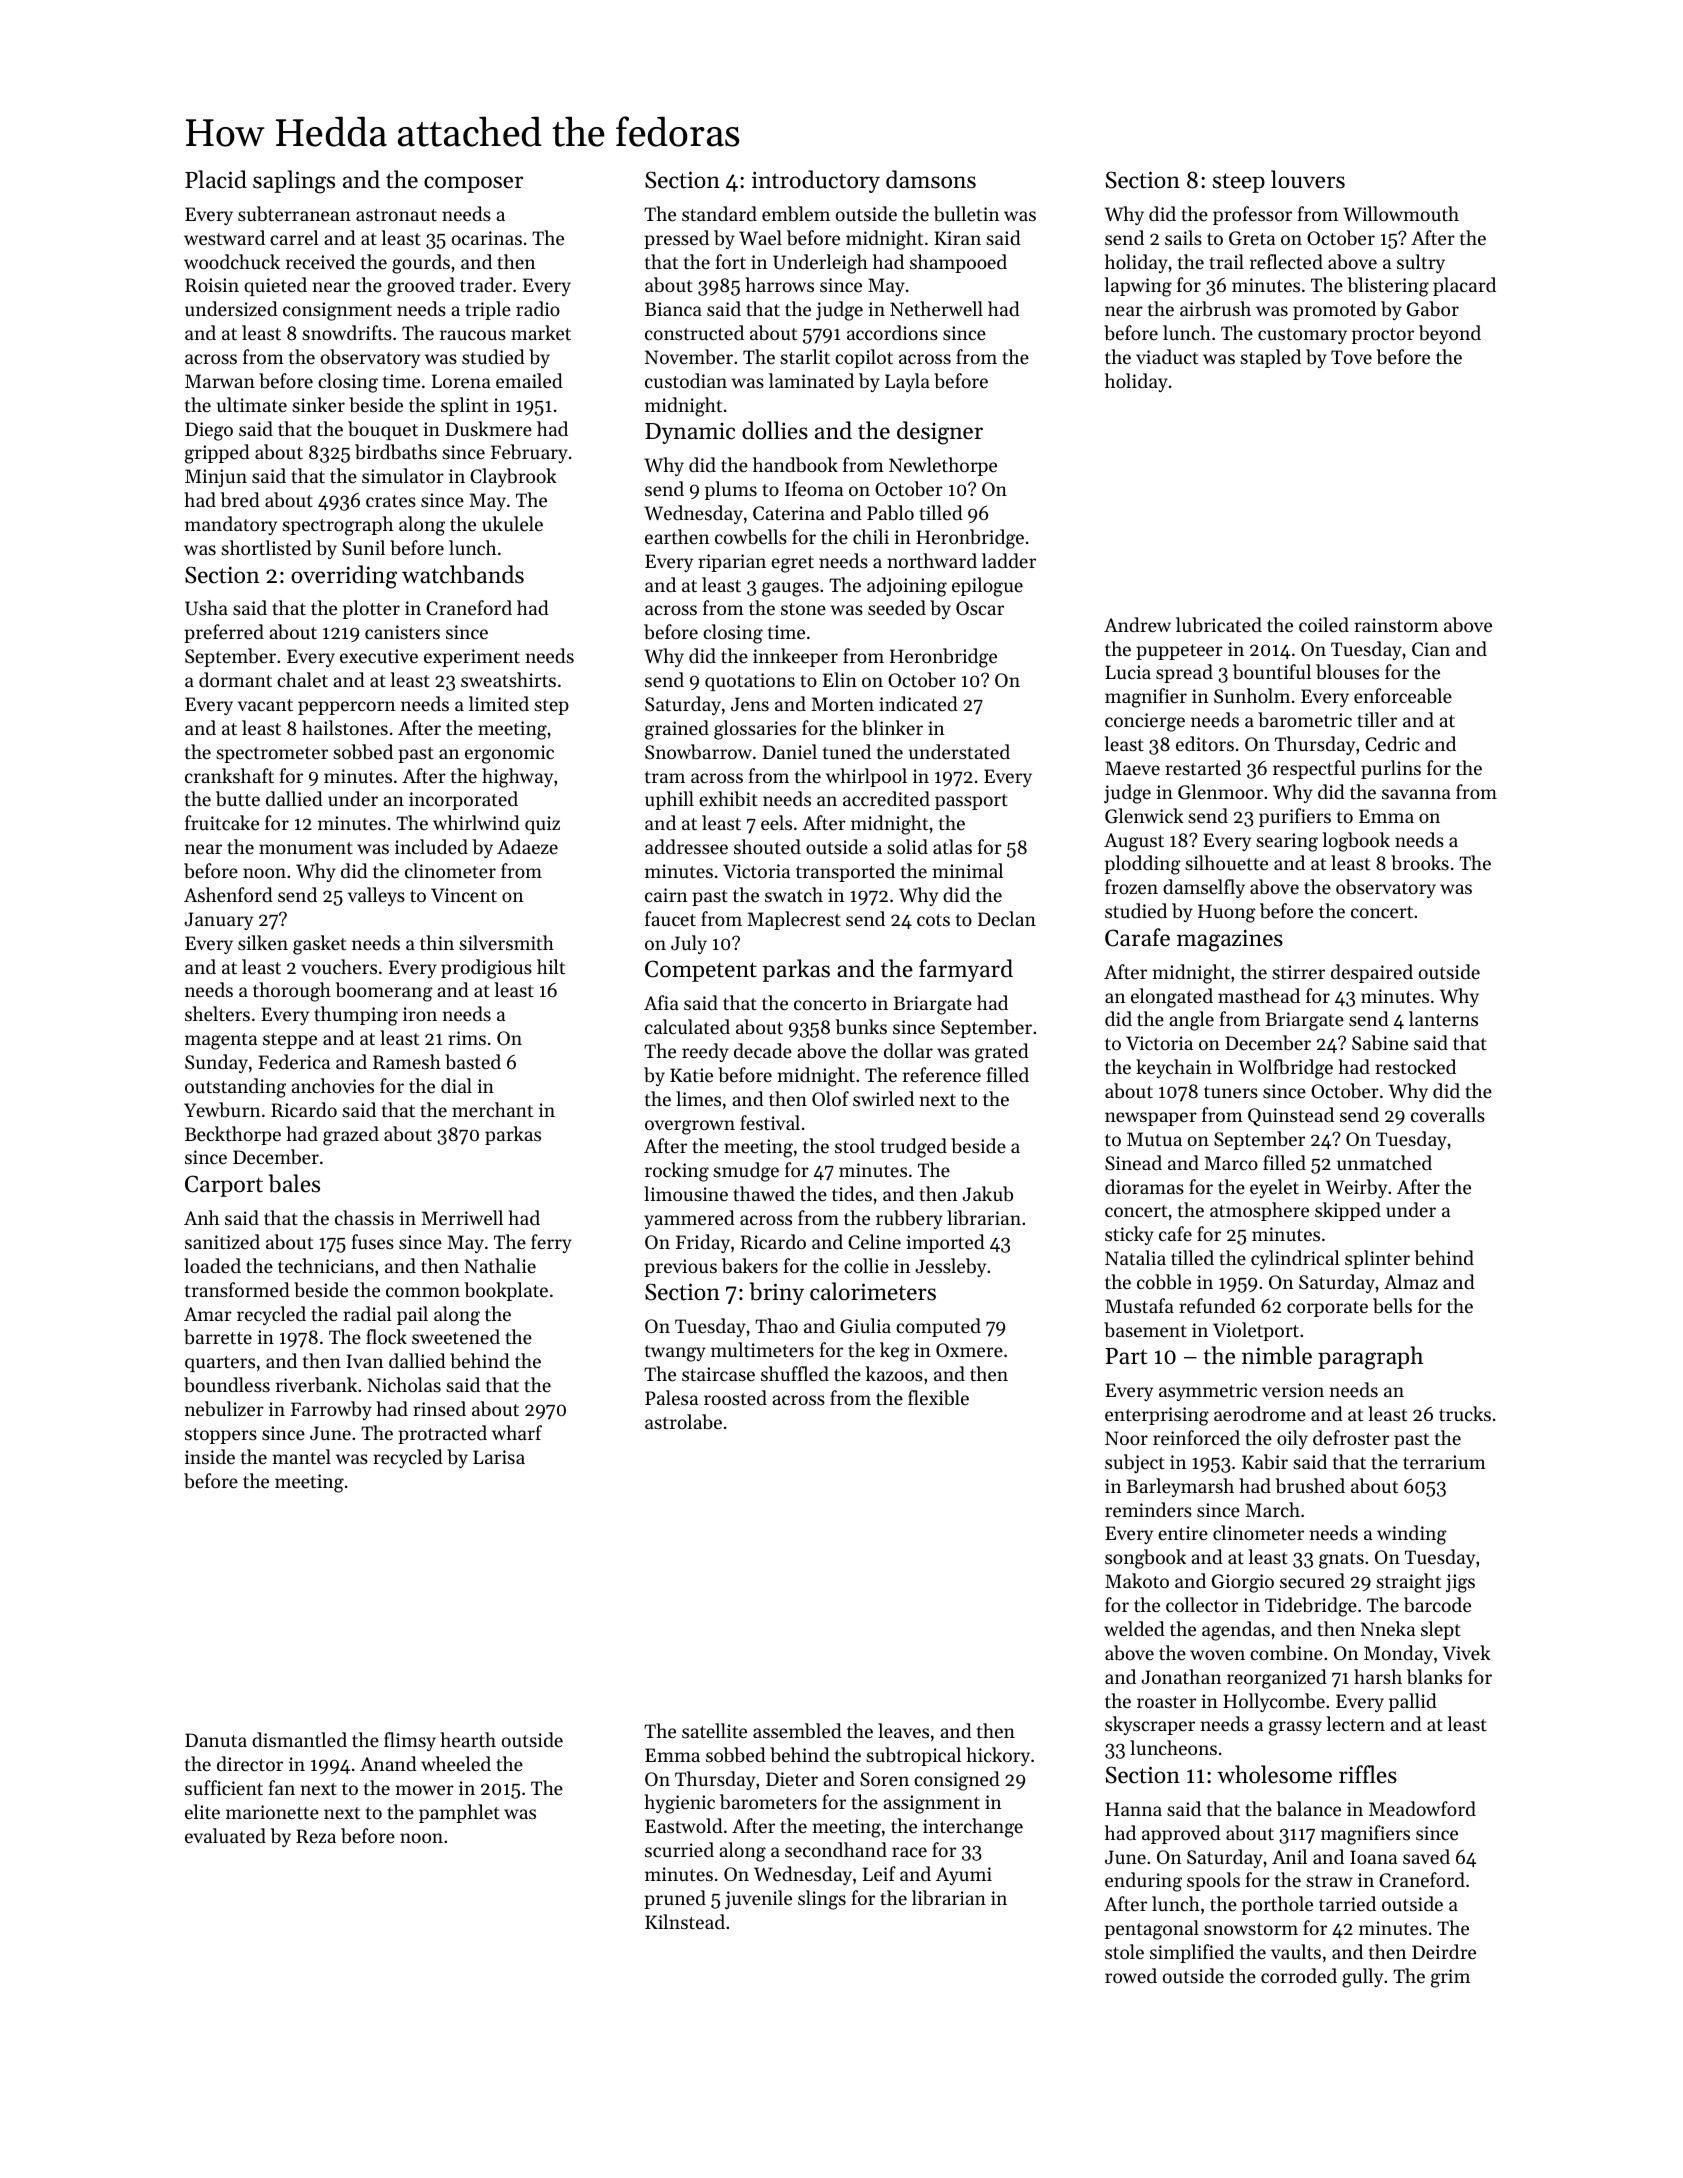 This screenshot has width=1683, height=2178. I want to click on astronaut, so click(396, 215).
